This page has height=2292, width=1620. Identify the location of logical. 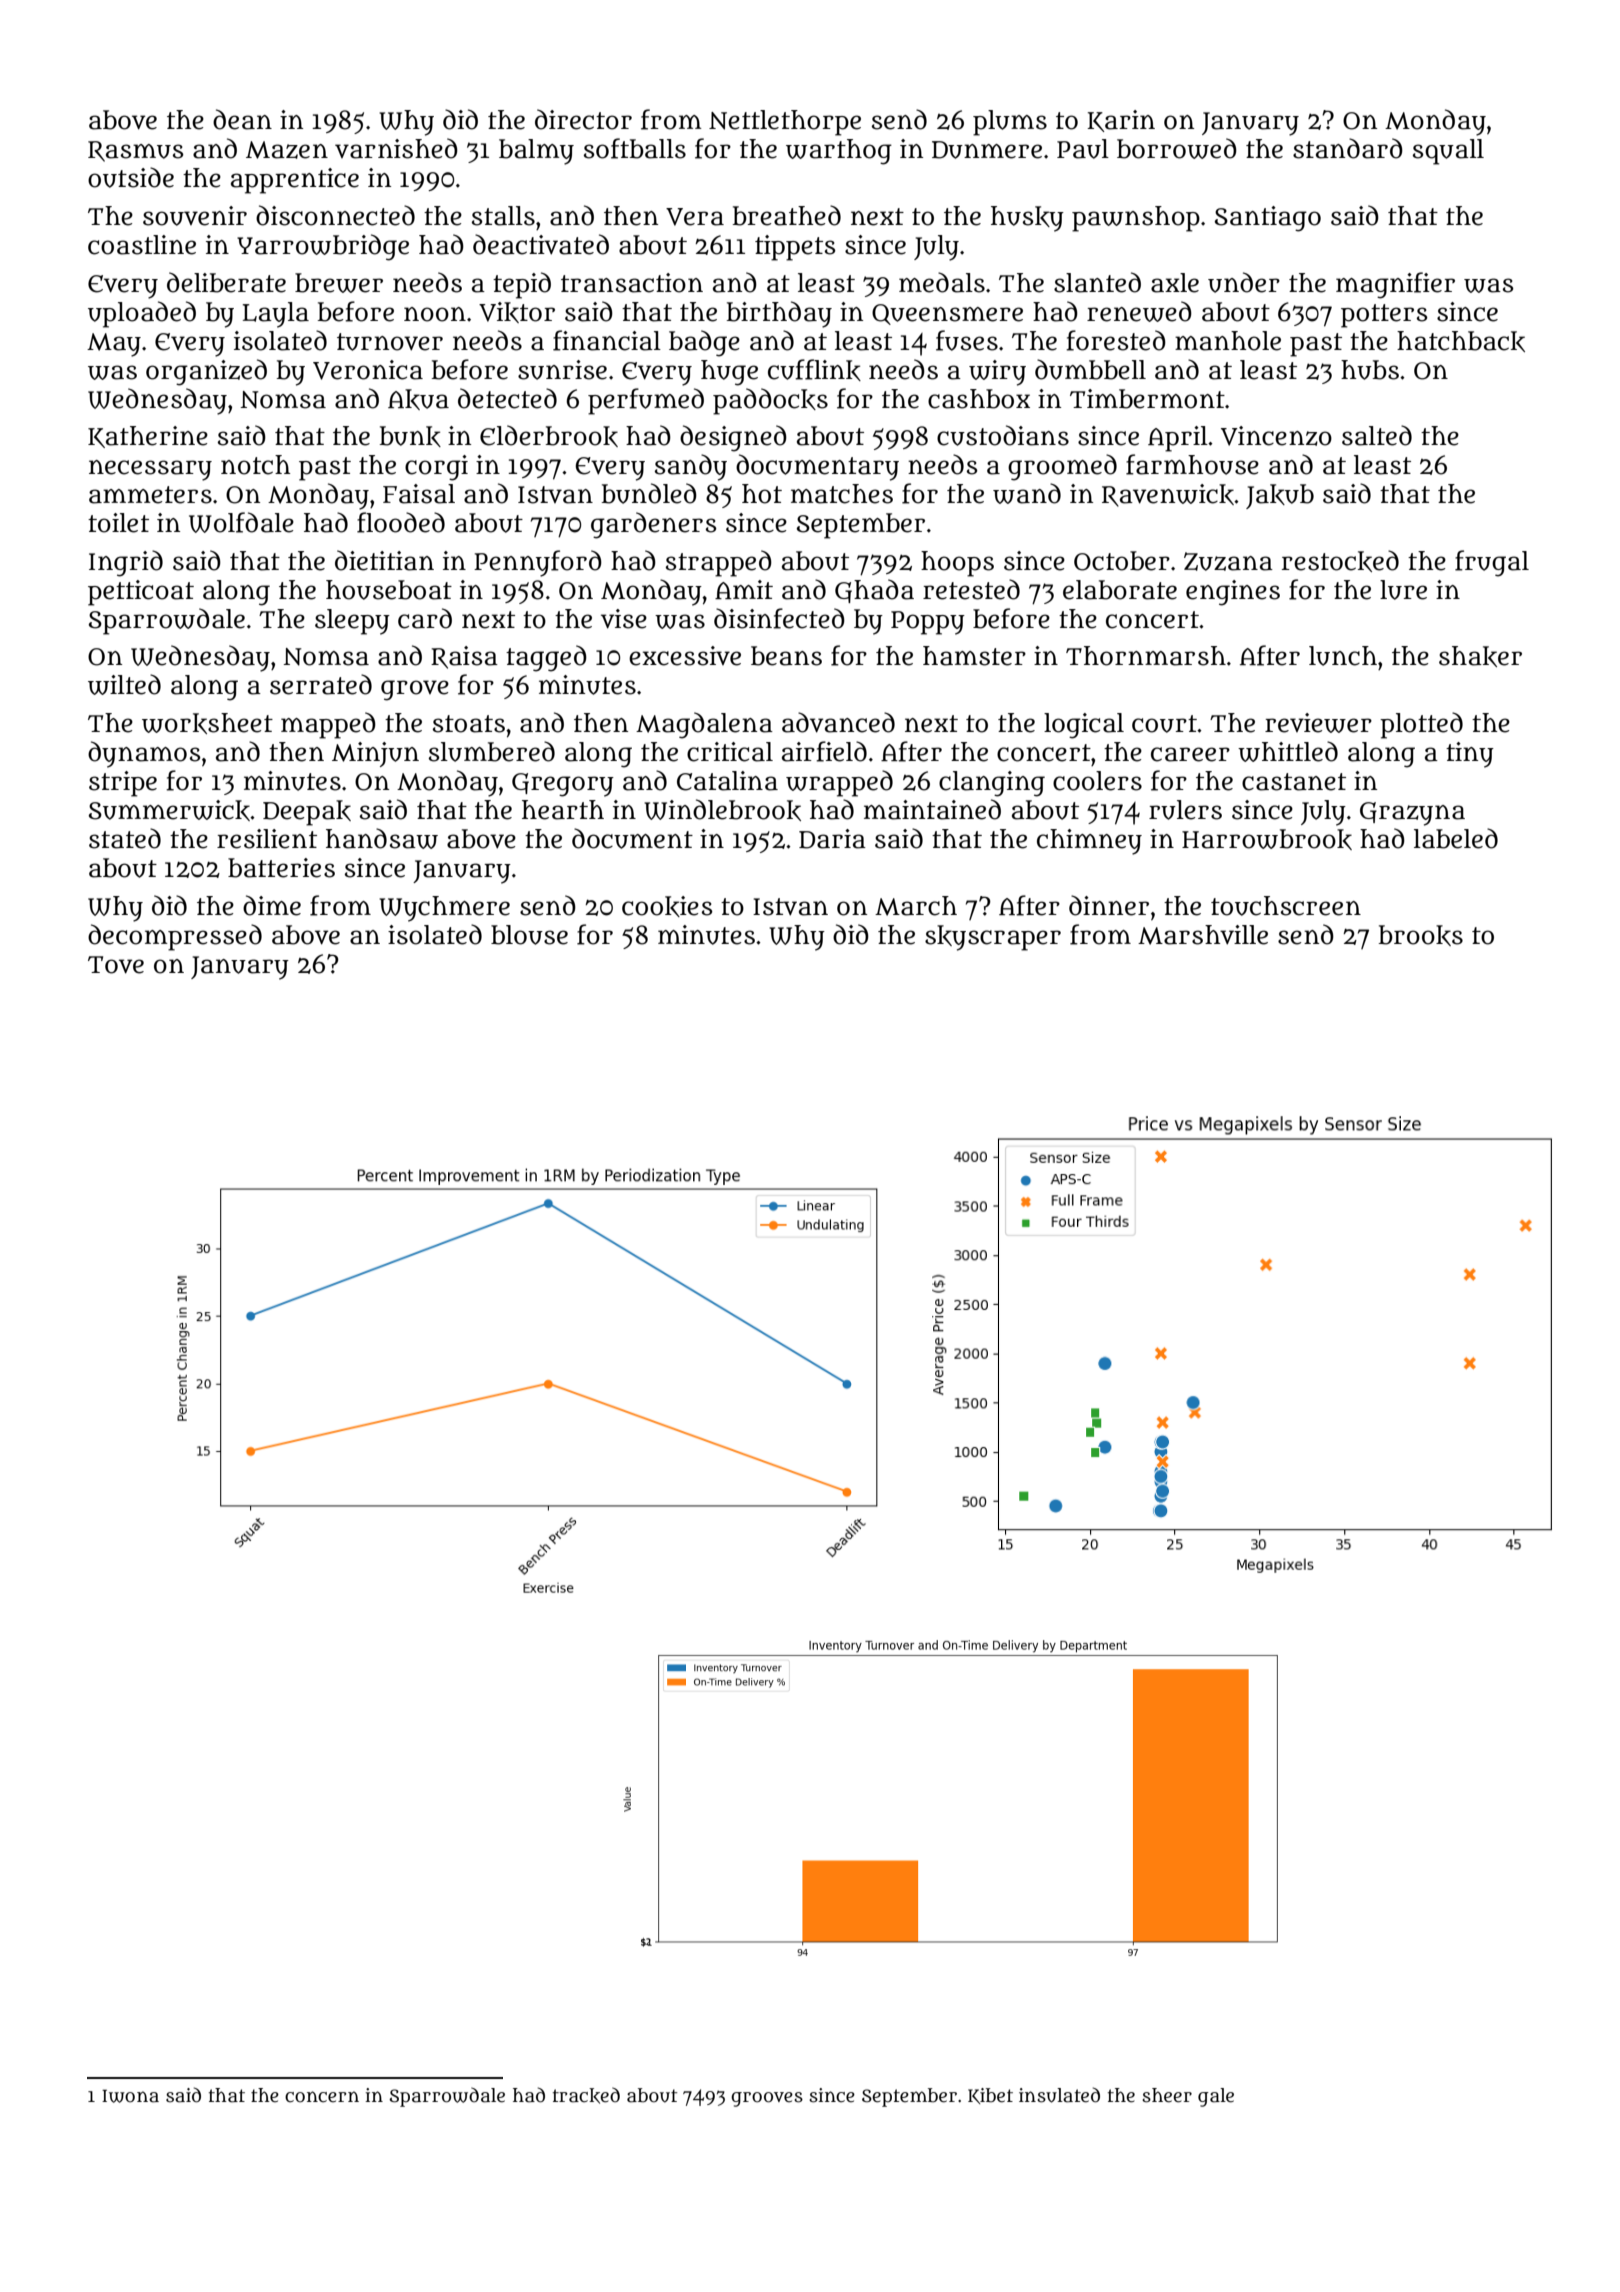
(1084, 726).
